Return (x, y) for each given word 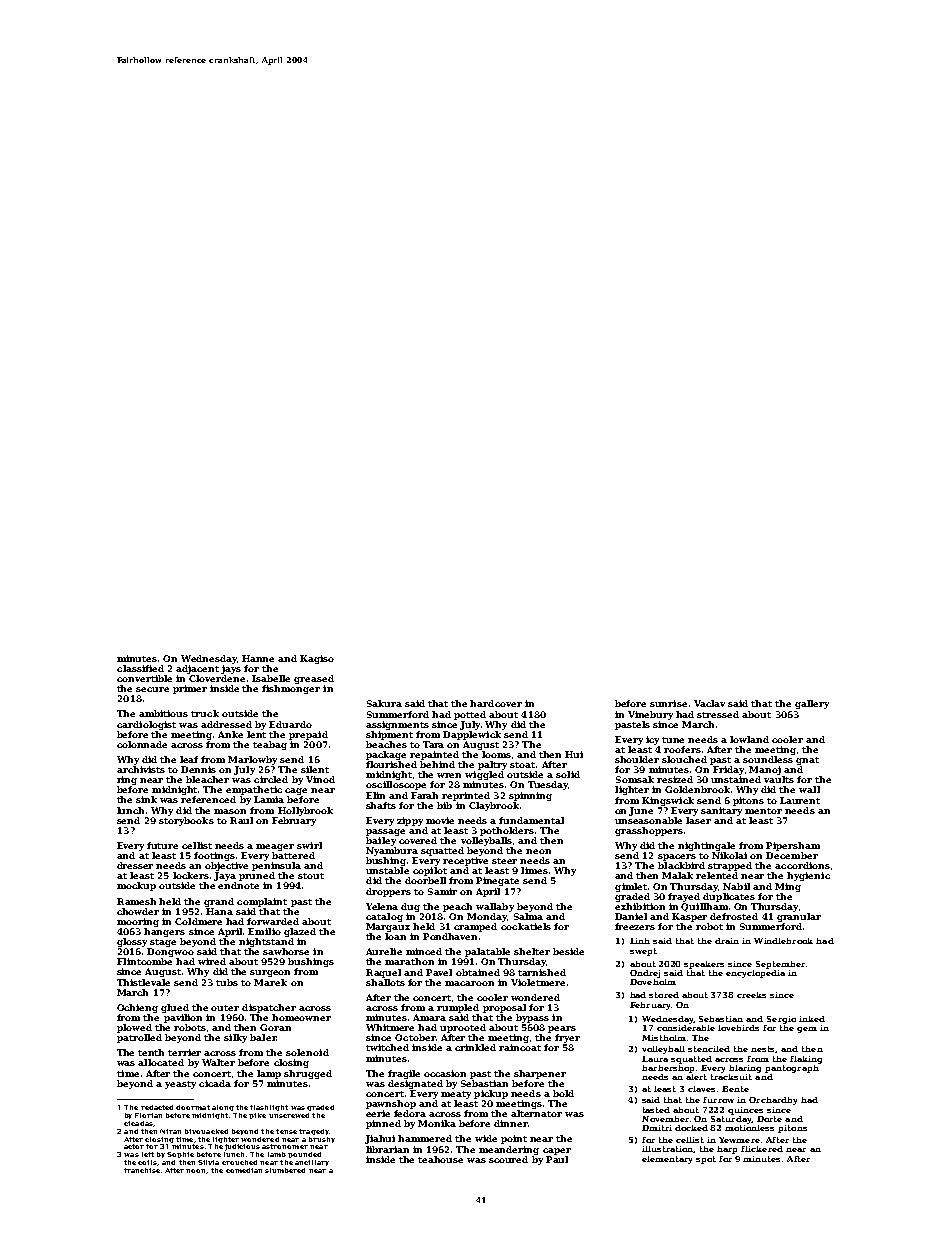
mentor (763, 811)
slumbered (285, 1170)
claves (701, 1089)
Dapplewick (472, 735)
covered (418, 840)
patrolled (139, 1038)
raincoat (520, 1047)
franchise (142, 1170)
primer (190, 689)
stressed (718, 714)
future (162, 845)
